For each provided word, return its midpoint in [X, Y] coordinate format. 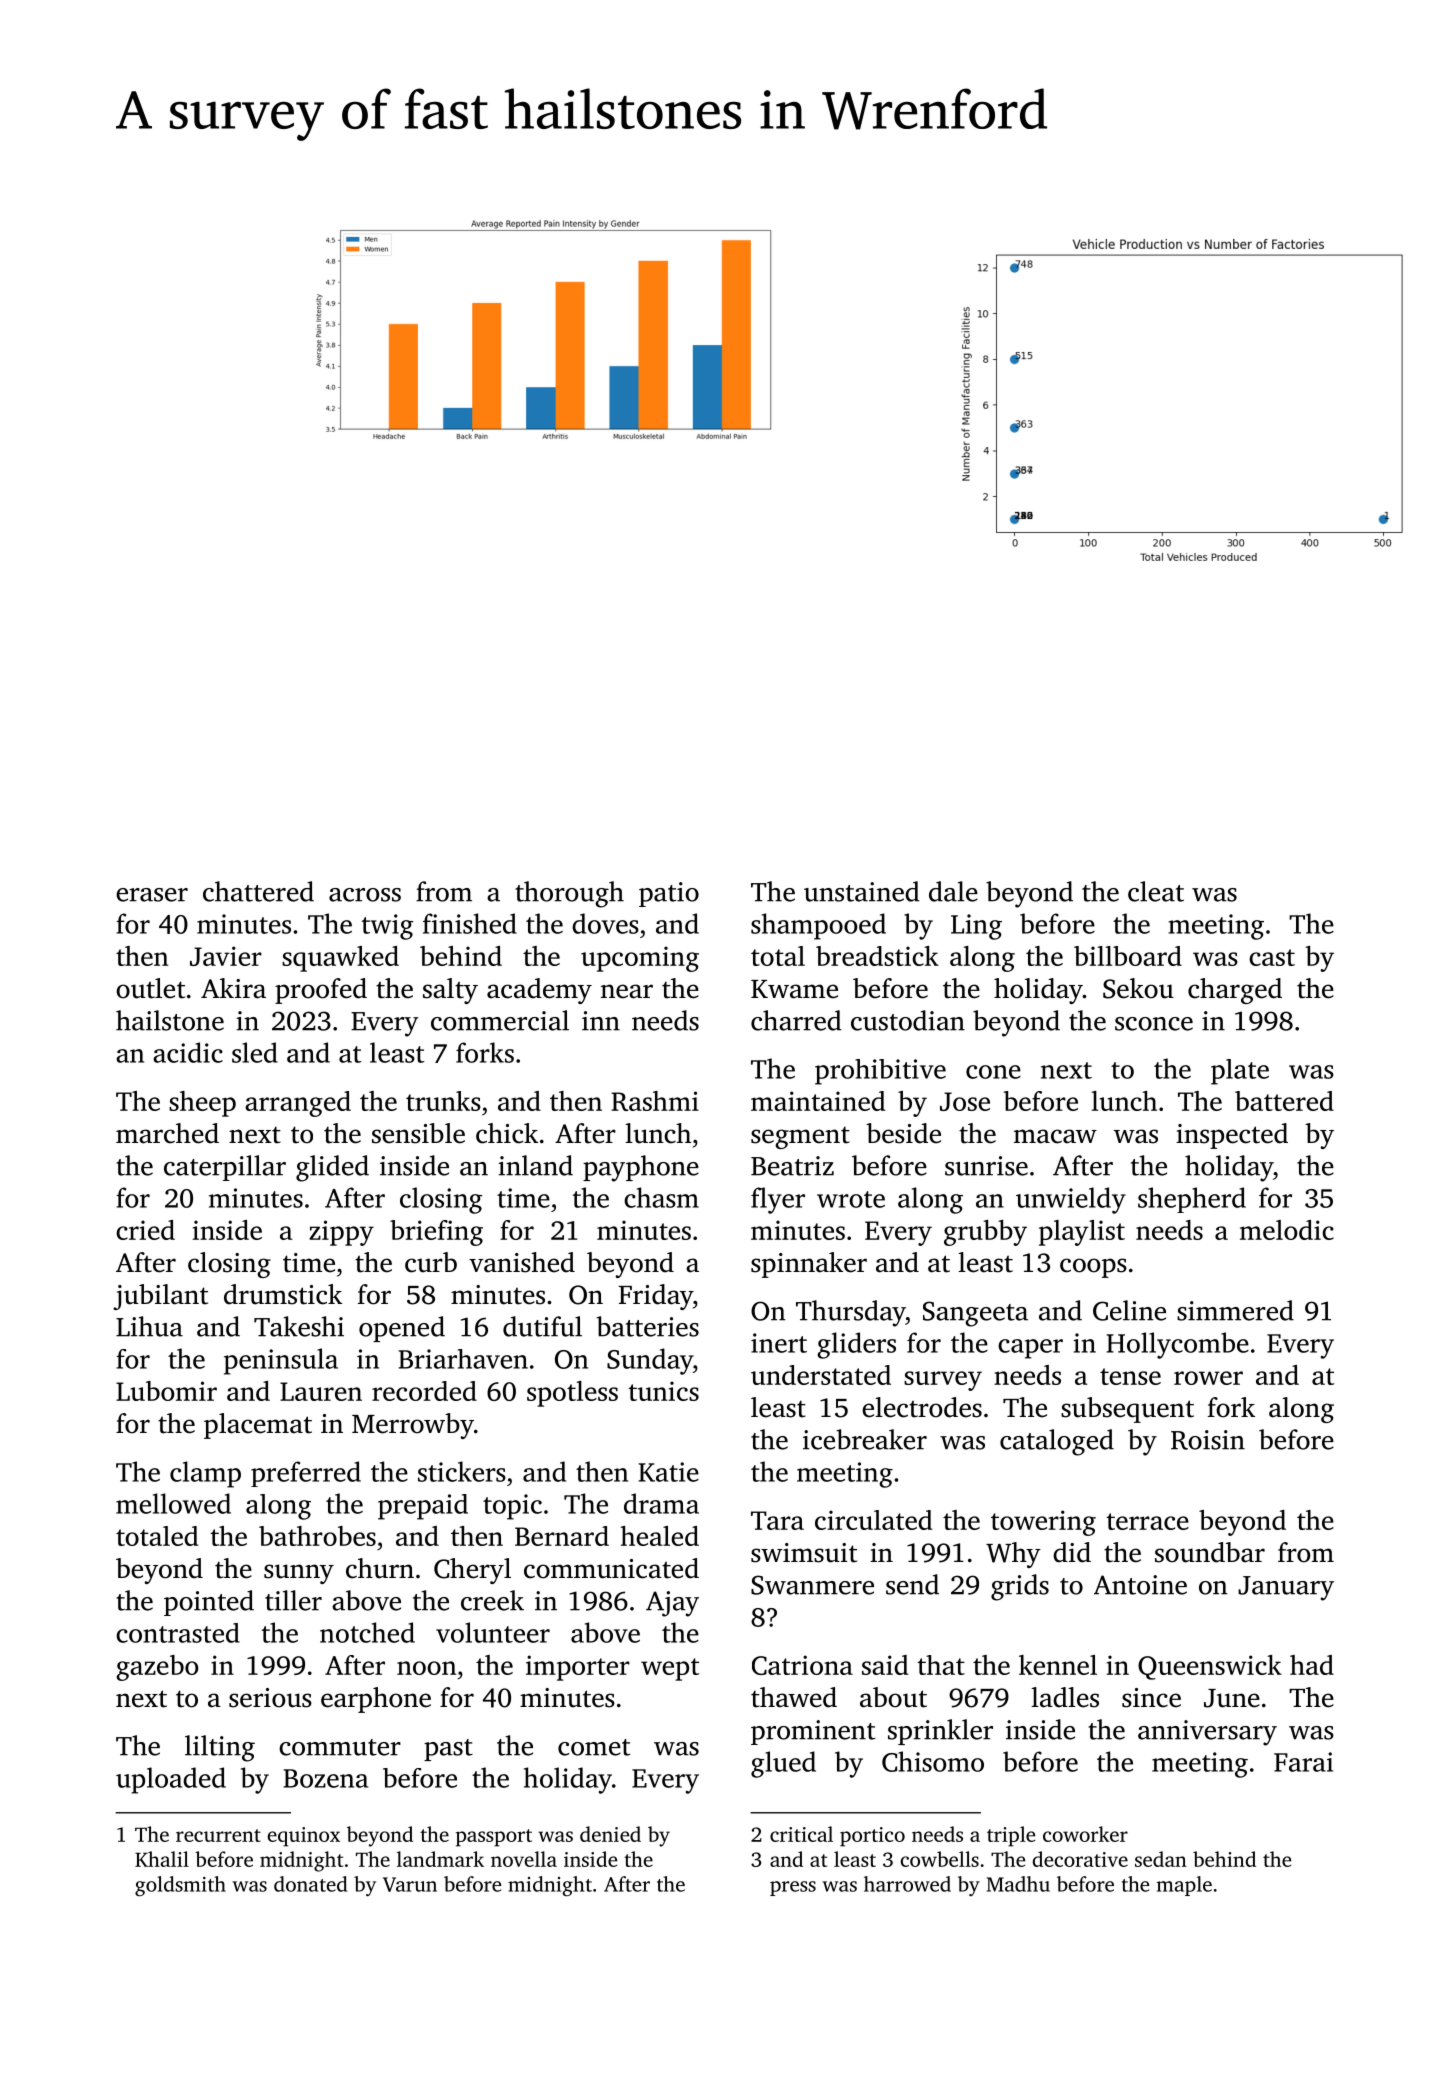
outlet [150, 988]
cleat [1156, 891]
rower [1208, 1378]
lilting [220, 1748]
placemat [258, 1426]
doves [605, 923]
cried [145, 1230]
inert [779, 1343]
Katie [668, 1472]
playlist [1082, 1233]
